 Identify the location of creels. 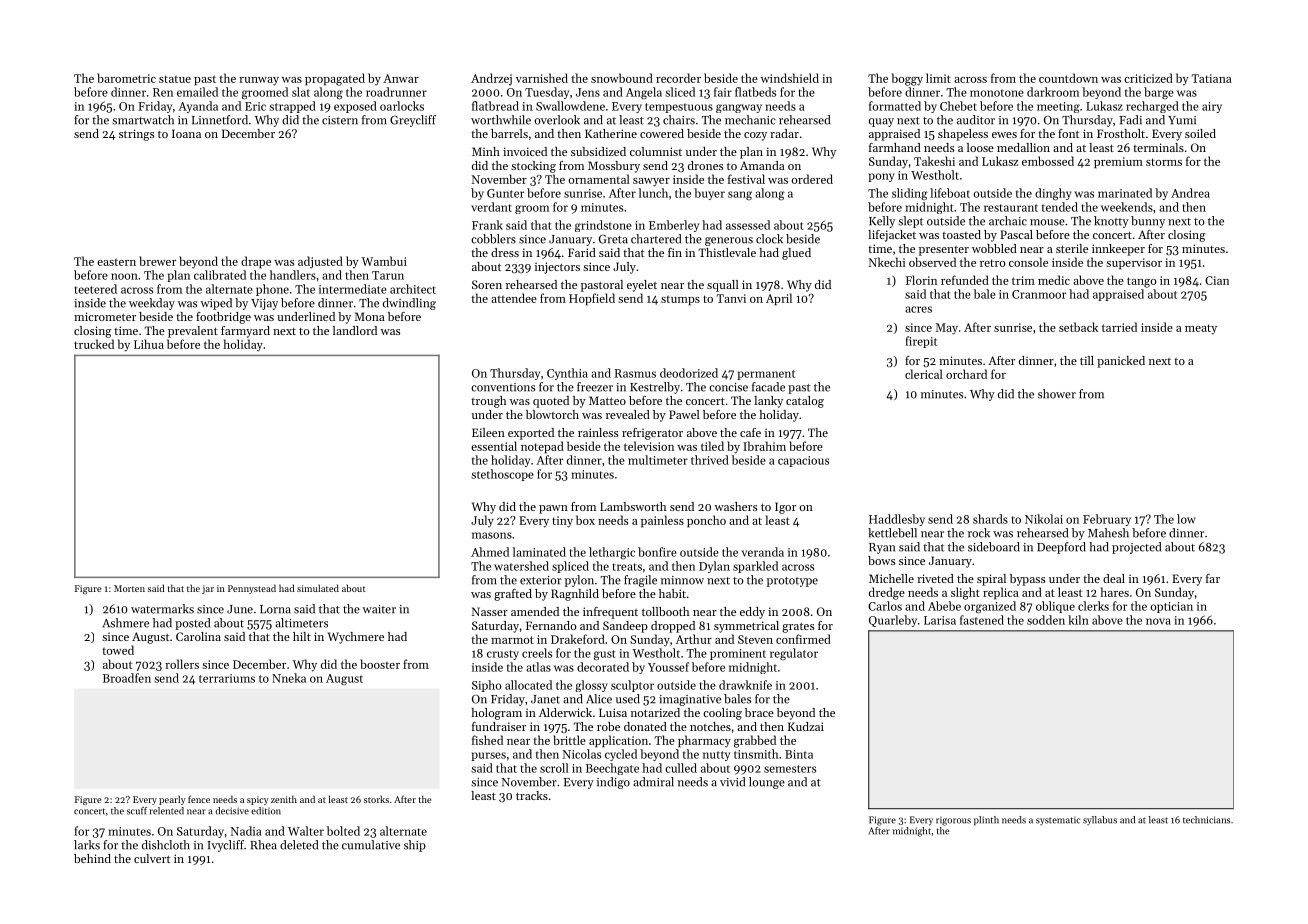
(537, 653).
